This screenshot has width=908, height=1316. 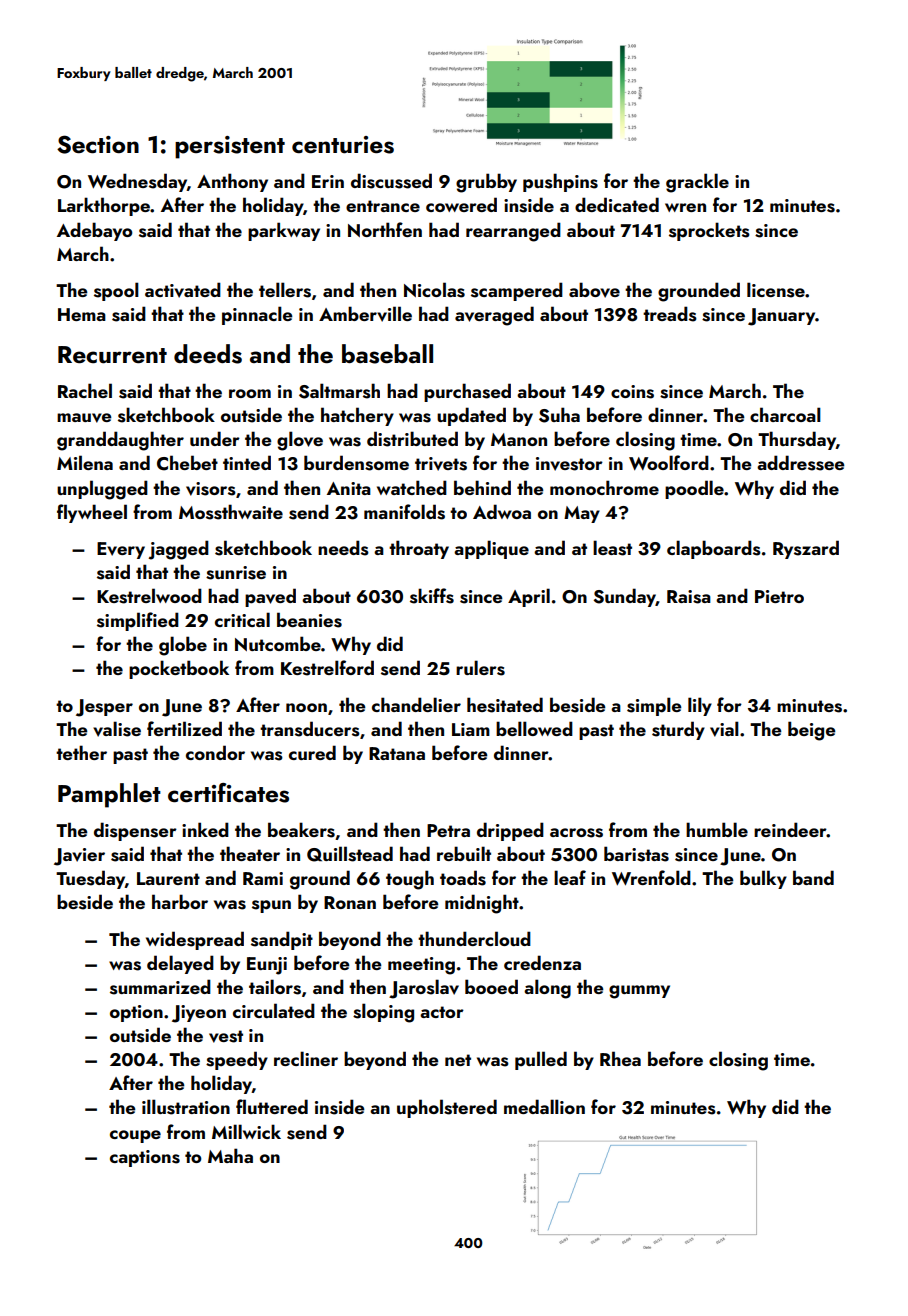 I want to click on grackle, so click(x=697, y=183).
